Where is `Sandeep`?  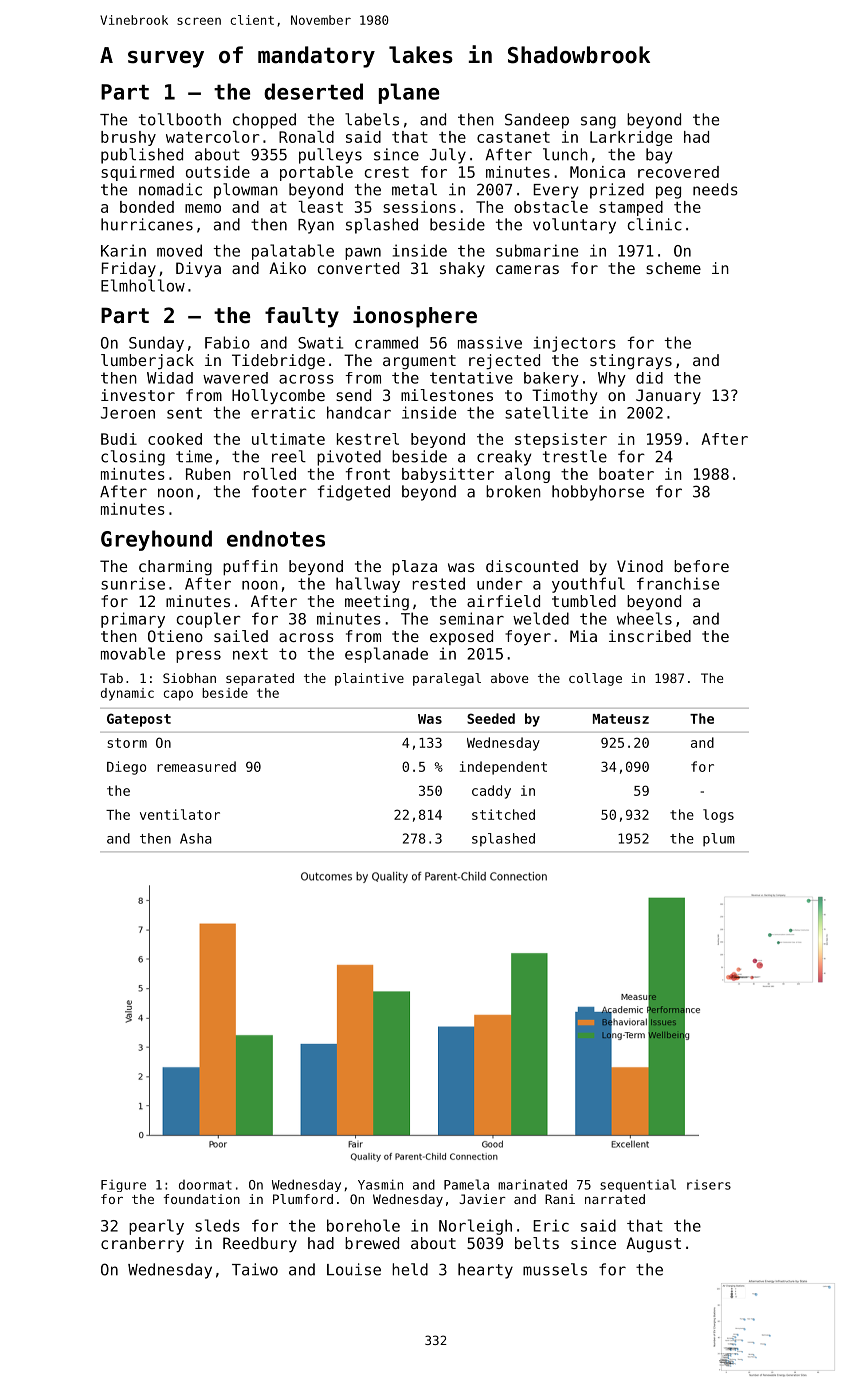 Sandeep is located at coordinates (537, 121).
